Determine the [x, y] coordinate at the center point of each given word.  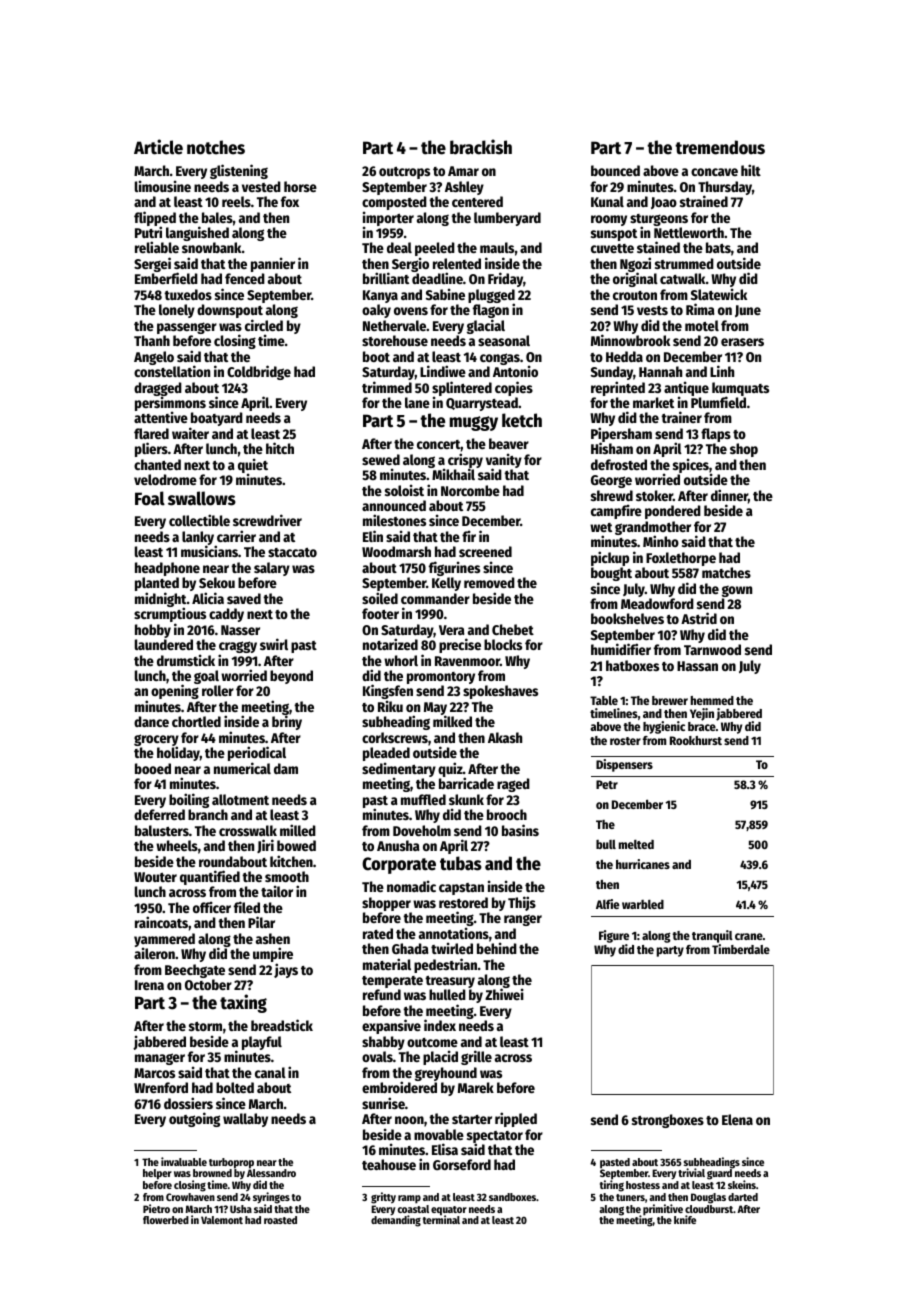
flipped [155, 219]
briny [287, 723]
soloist [404, 490]
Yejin [702, 714]
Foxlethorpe [681, 559]
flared [151, 433]
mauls [497, 247]
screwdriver [267, 520]
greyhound [446, 1074]
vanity [504, 461]
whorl [401, 660]
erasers [742, 342]
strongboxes [668, 1121]
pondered [673, 512]
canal [270, 1072]
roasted [280, 1220]
